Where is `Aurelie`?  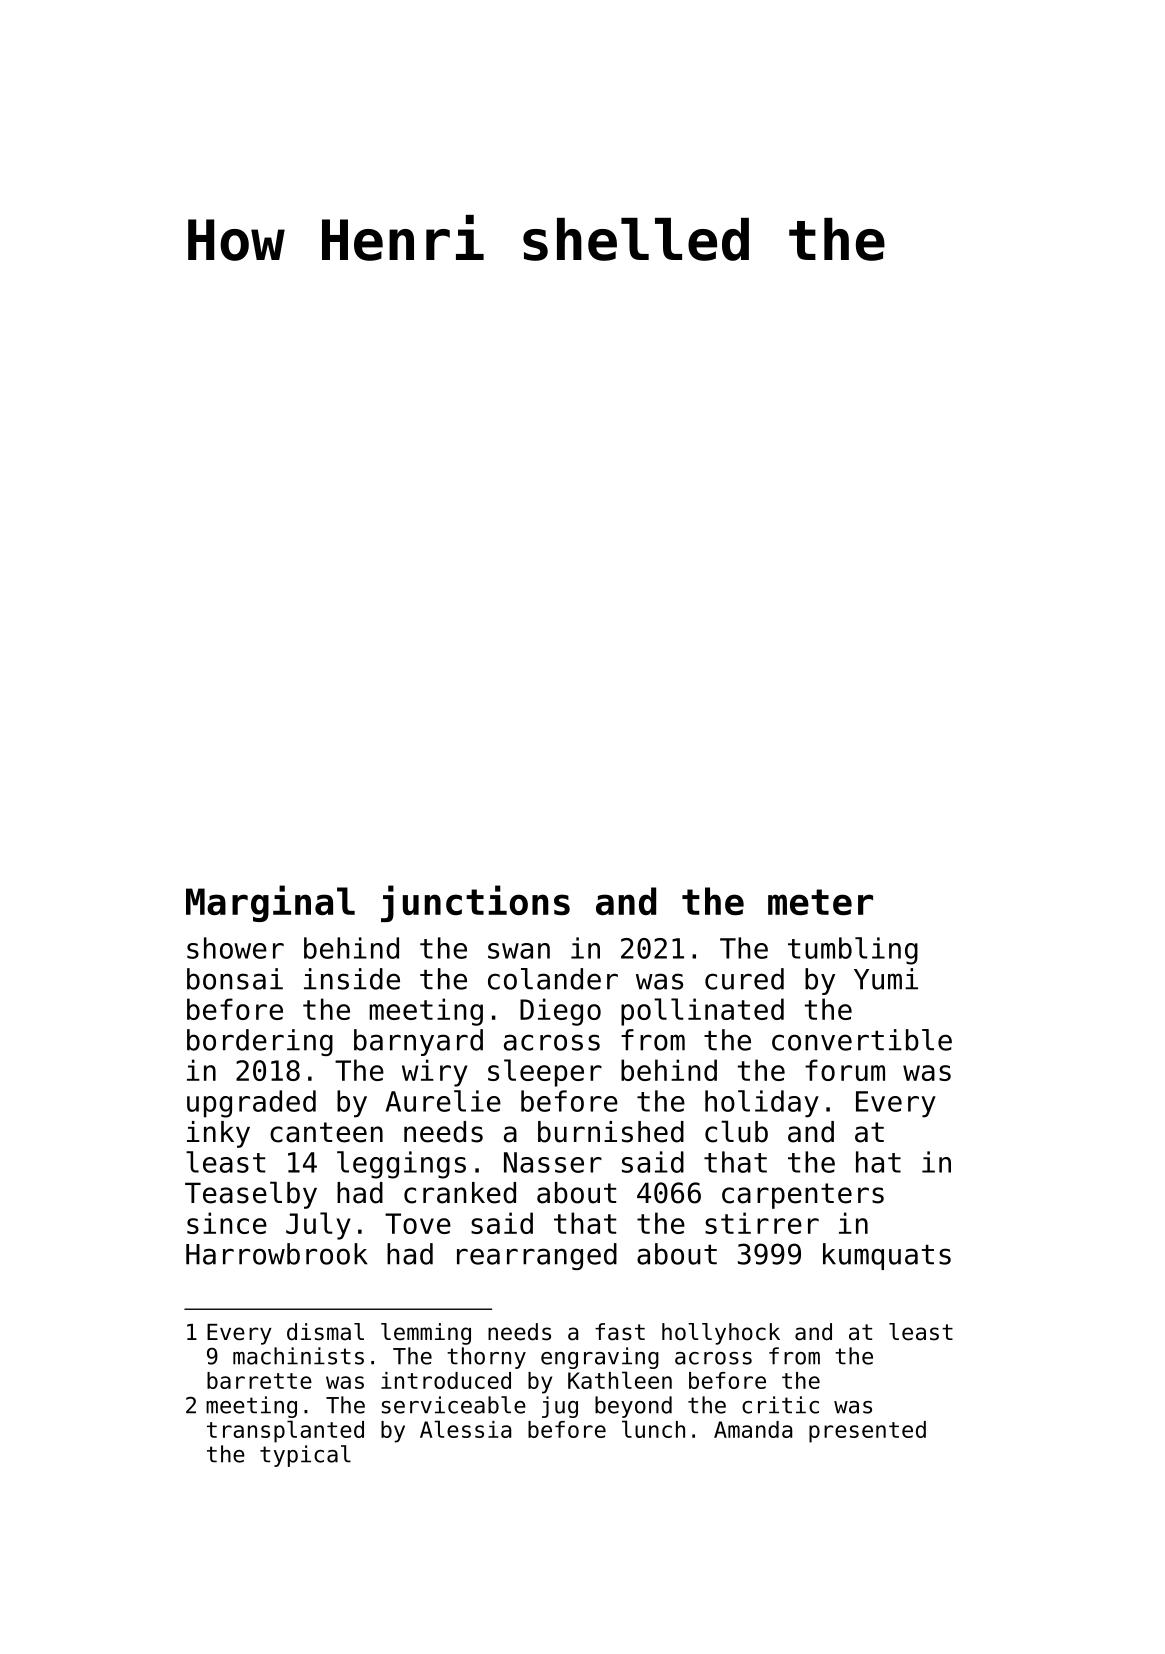 Aurelie is located at coordinates (443, 1101).
